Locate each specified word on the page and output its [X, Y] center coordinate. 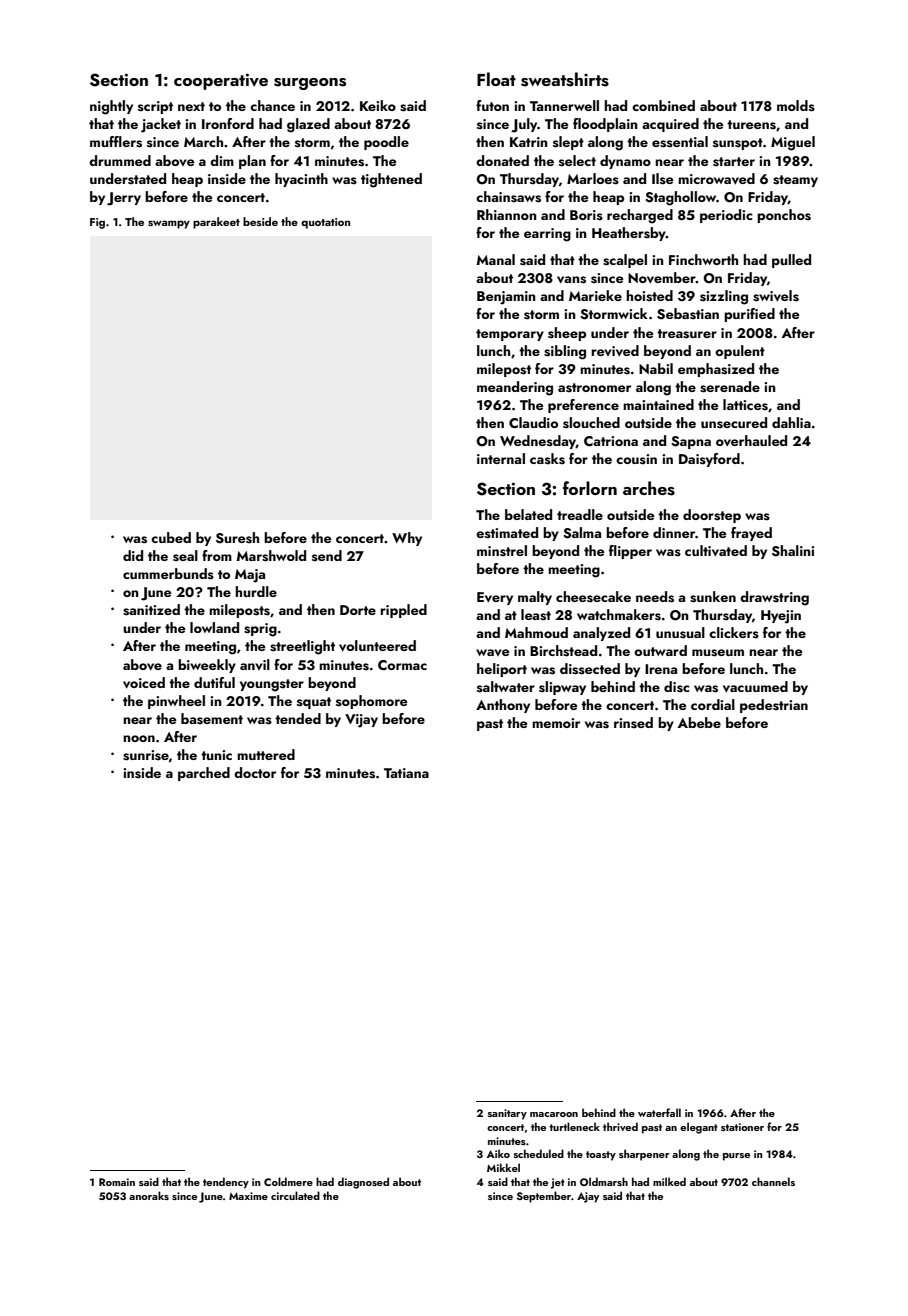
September [544, 1197]
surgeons [310, 84]
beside [260, 221]
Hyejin [781, 617]
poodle [386, 143]
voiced [144, 683]
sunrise [146, 755]
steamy [795, 181]
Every [495, 598]
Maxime [248, 1196]
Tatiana [406, 773]
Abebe [699, 722]
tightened [391, 180]
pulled [791, 261]
